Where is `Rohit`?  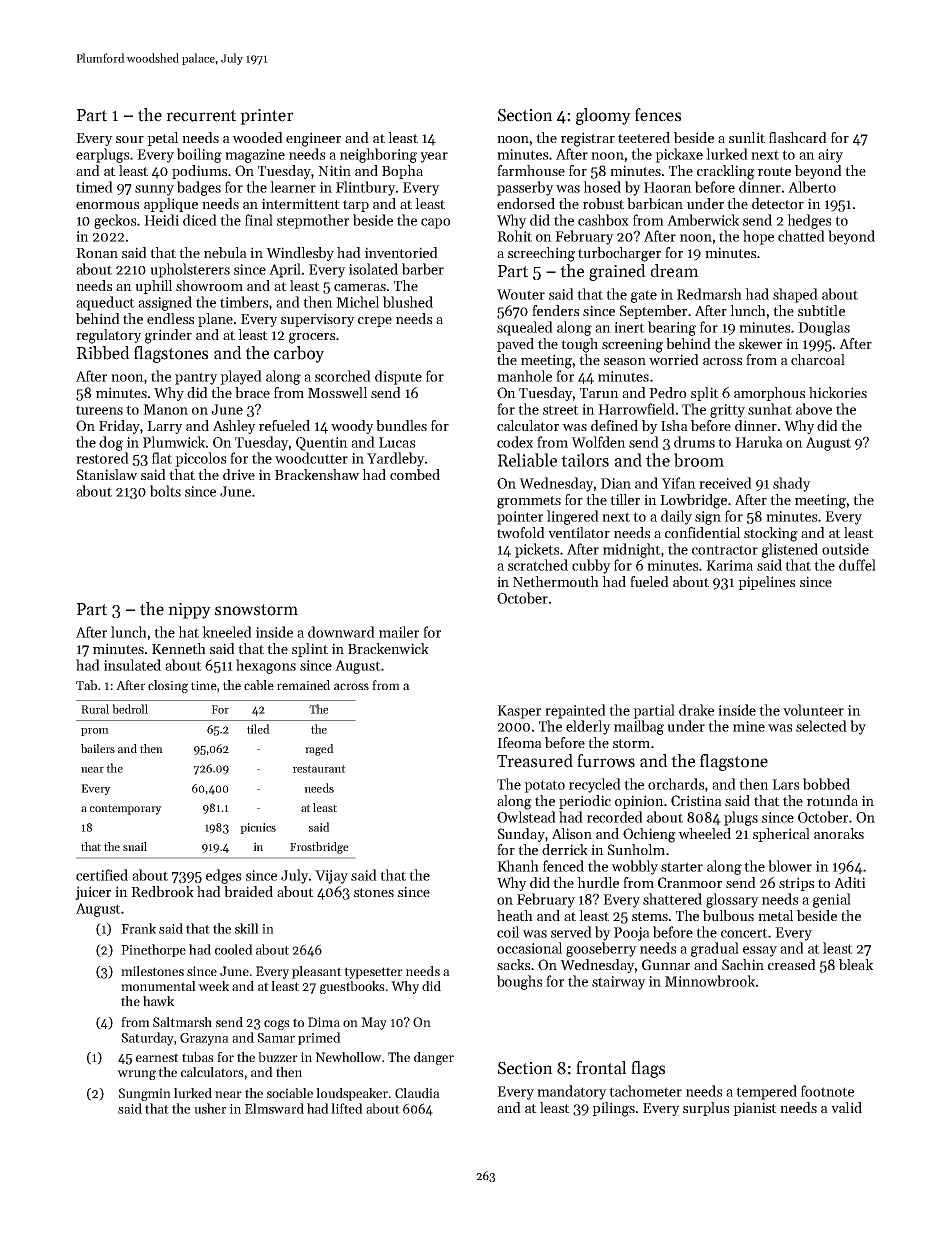 Rohit is located at coordinates (514, 236).
